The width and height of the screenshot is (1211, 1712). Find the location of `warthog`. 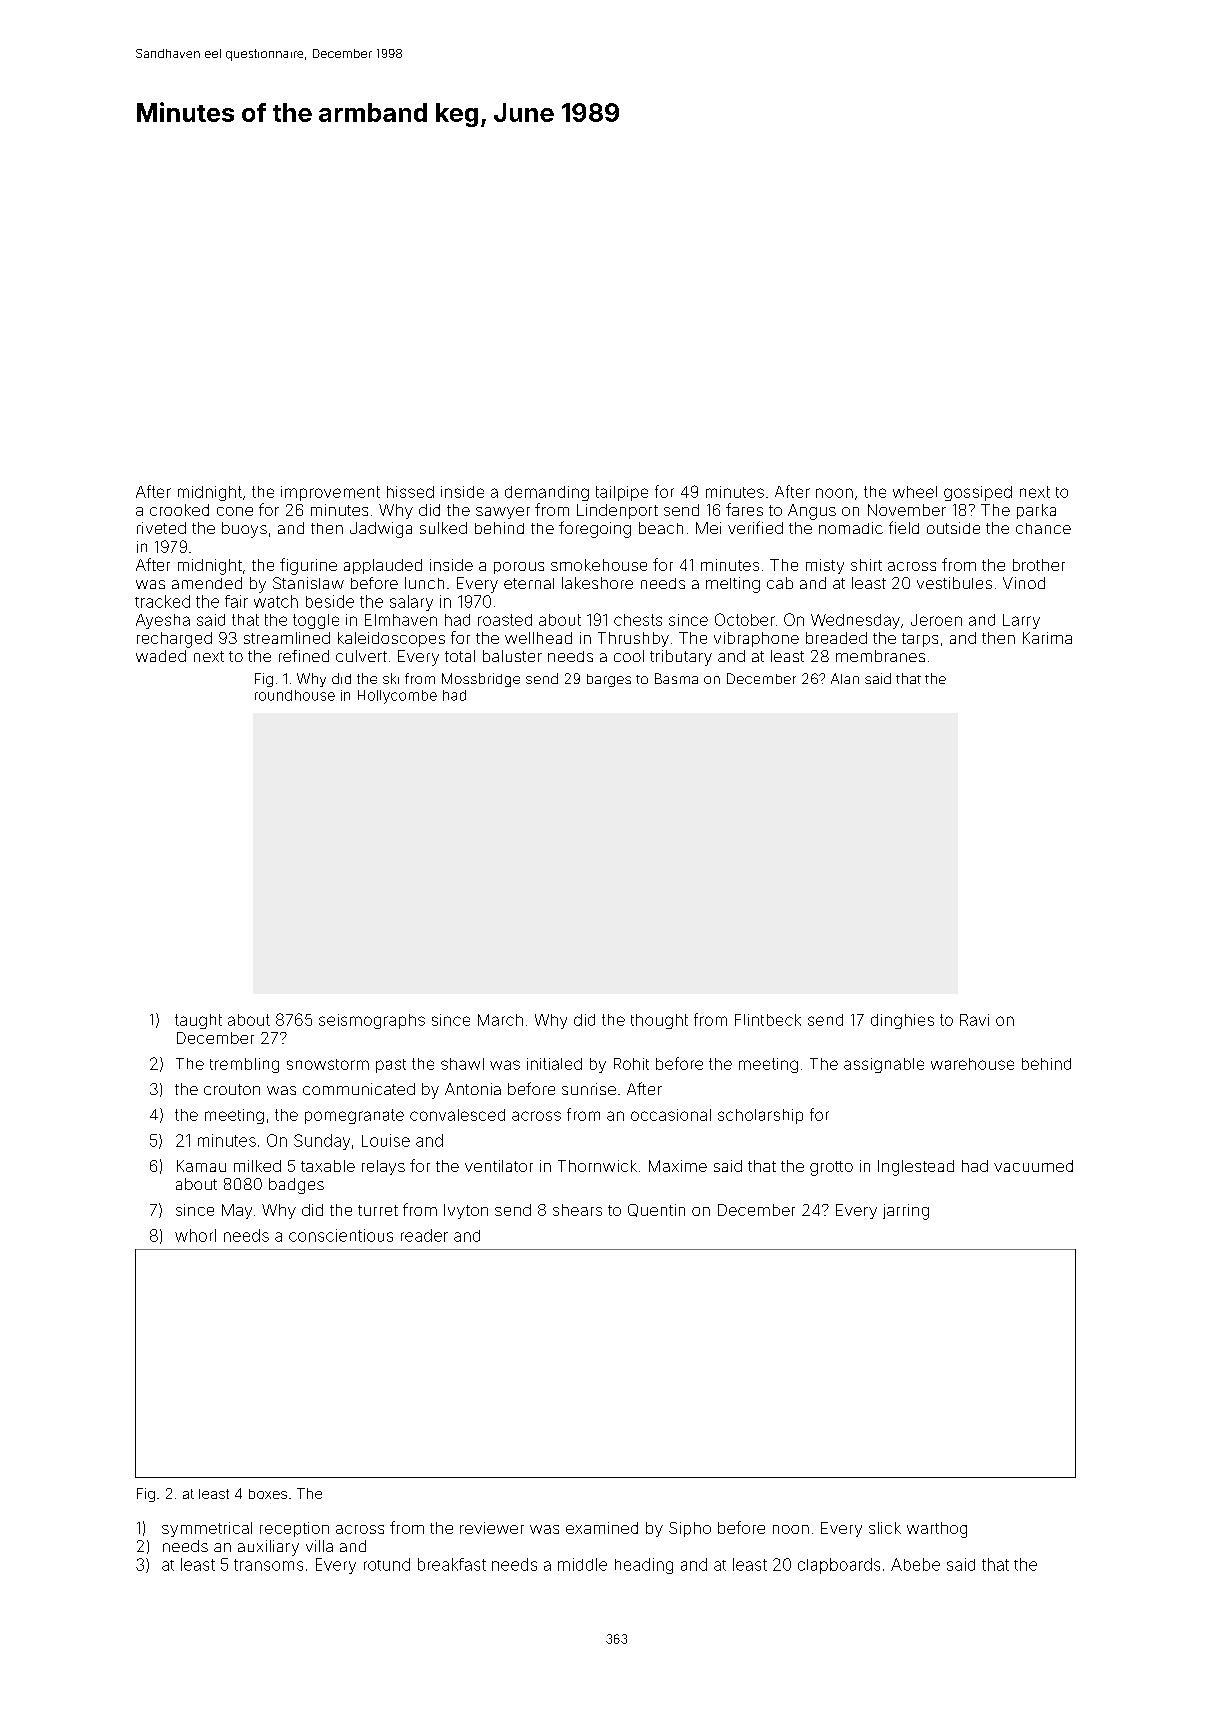

warthog is located at coordinates (937, 1530).
